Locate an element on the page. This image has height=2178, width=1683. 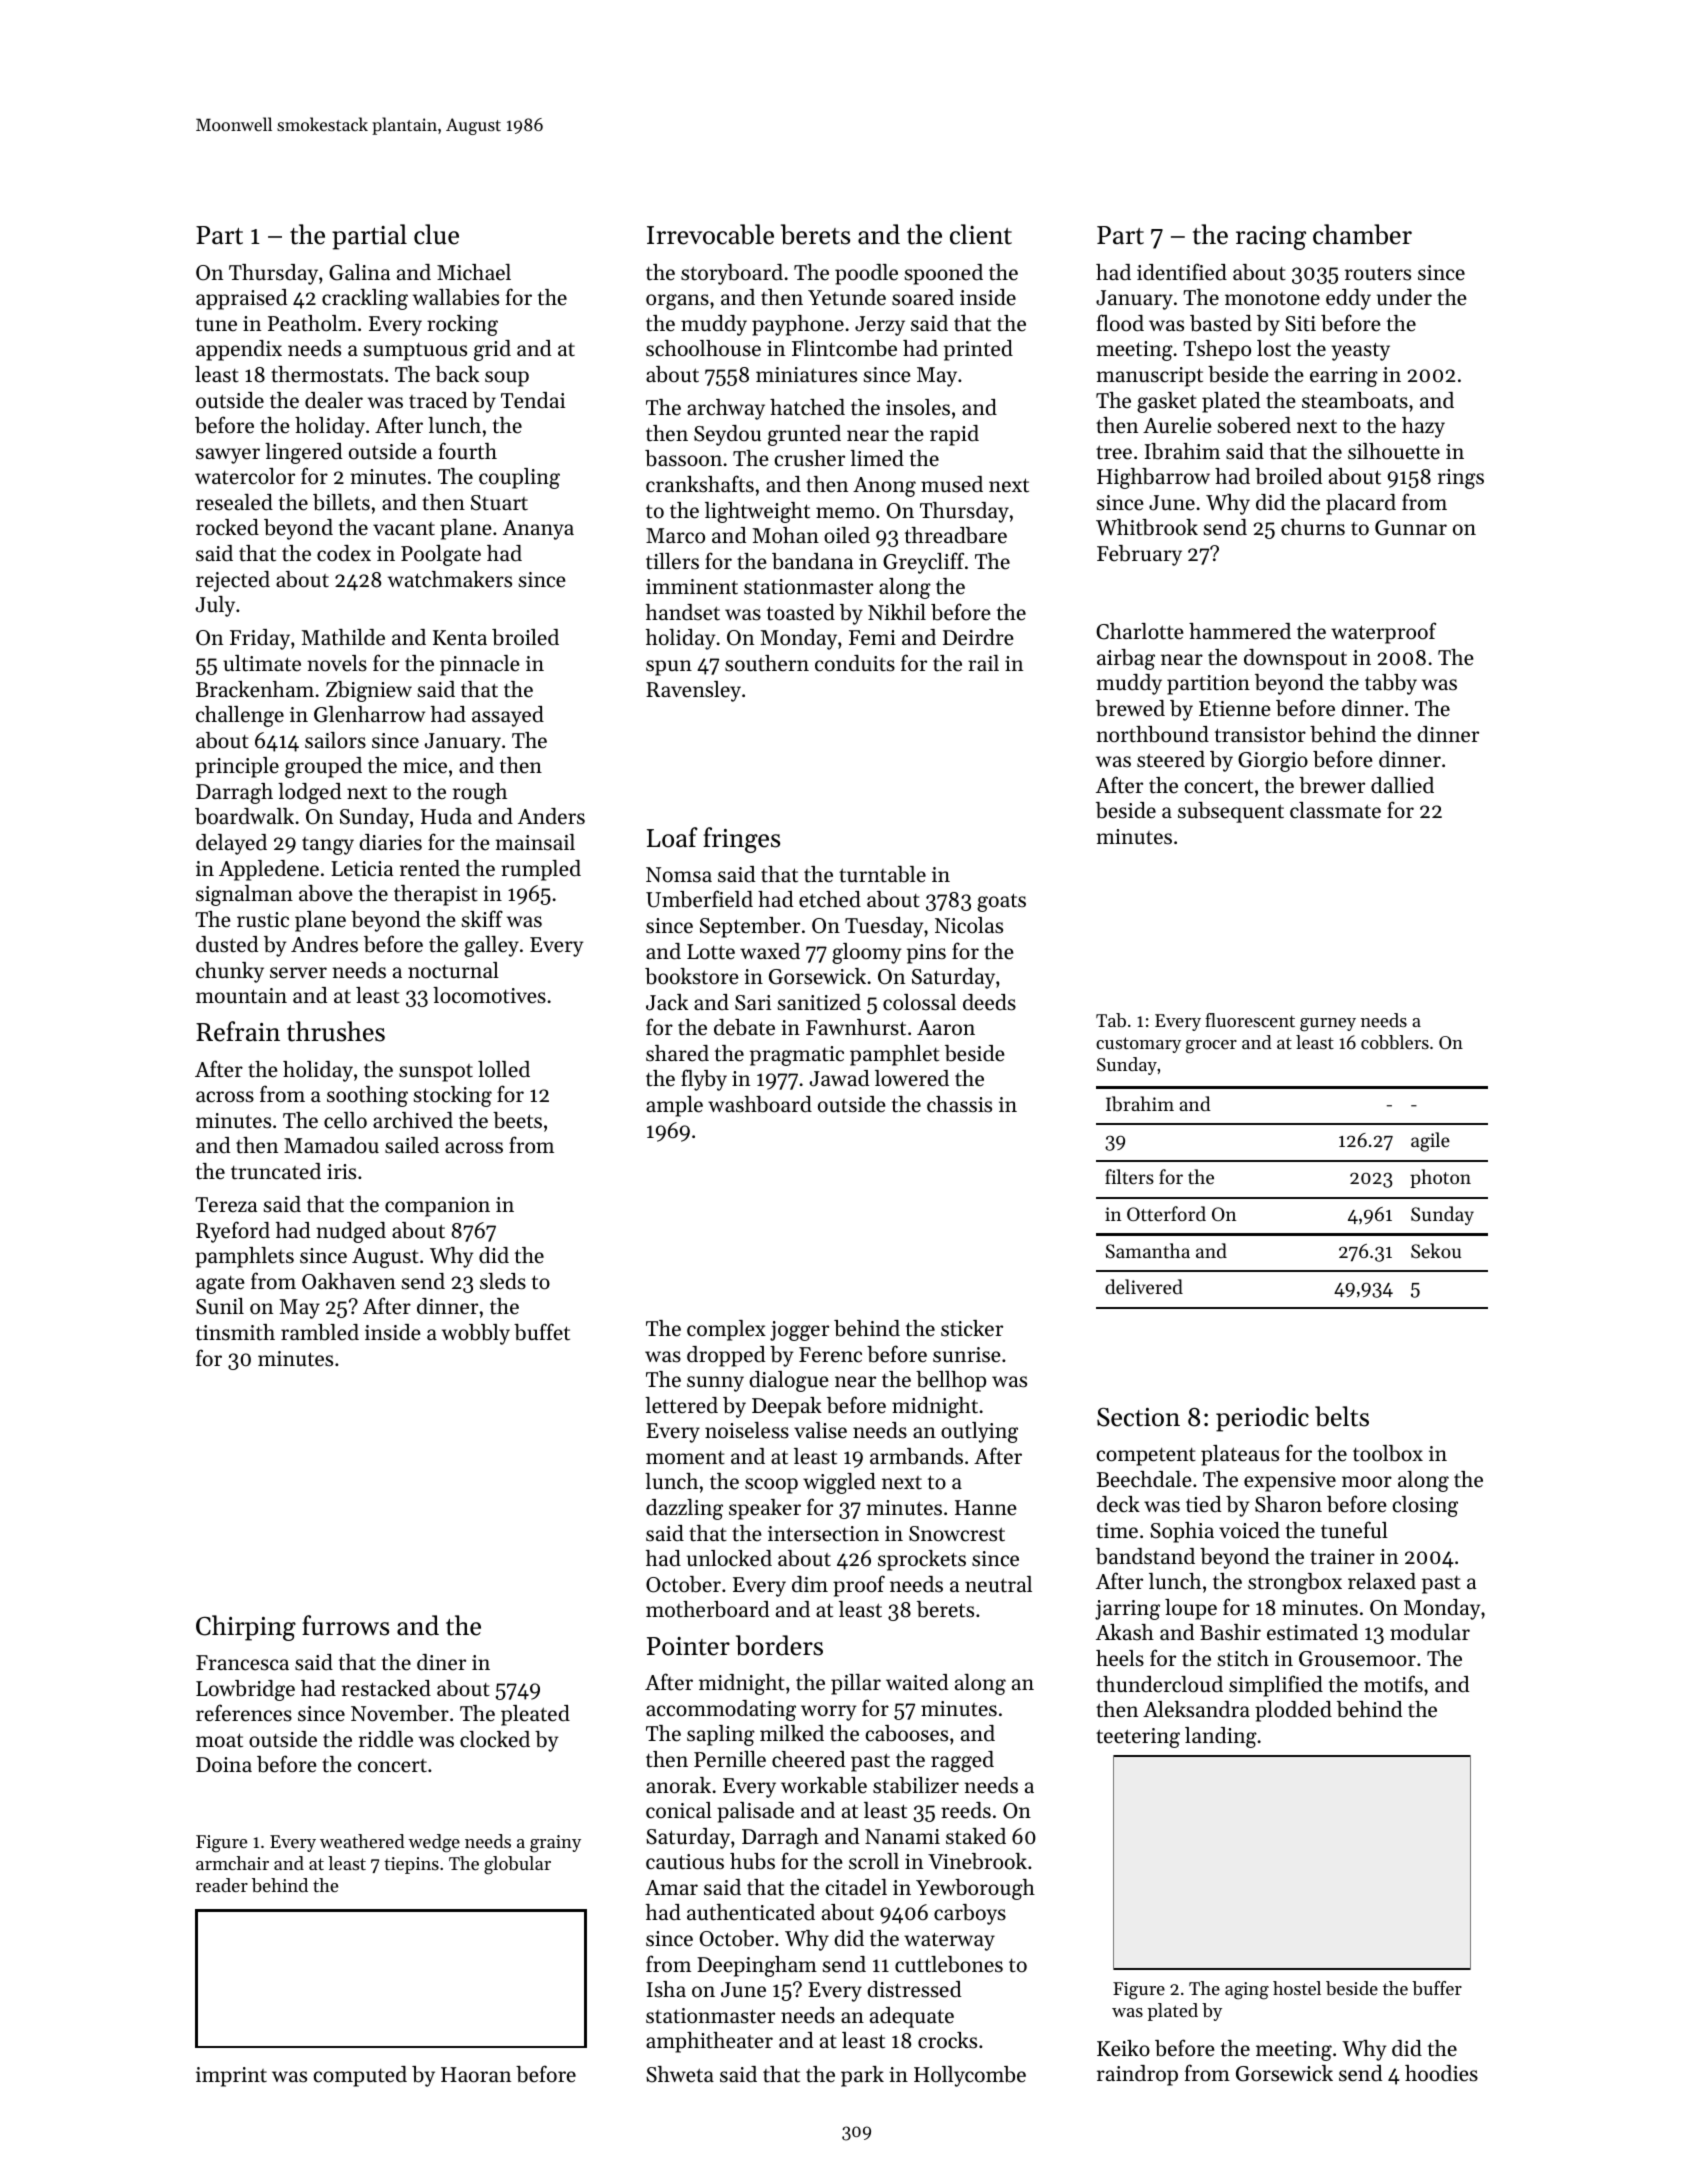
downspout is located at coordinates (1295, 659).
